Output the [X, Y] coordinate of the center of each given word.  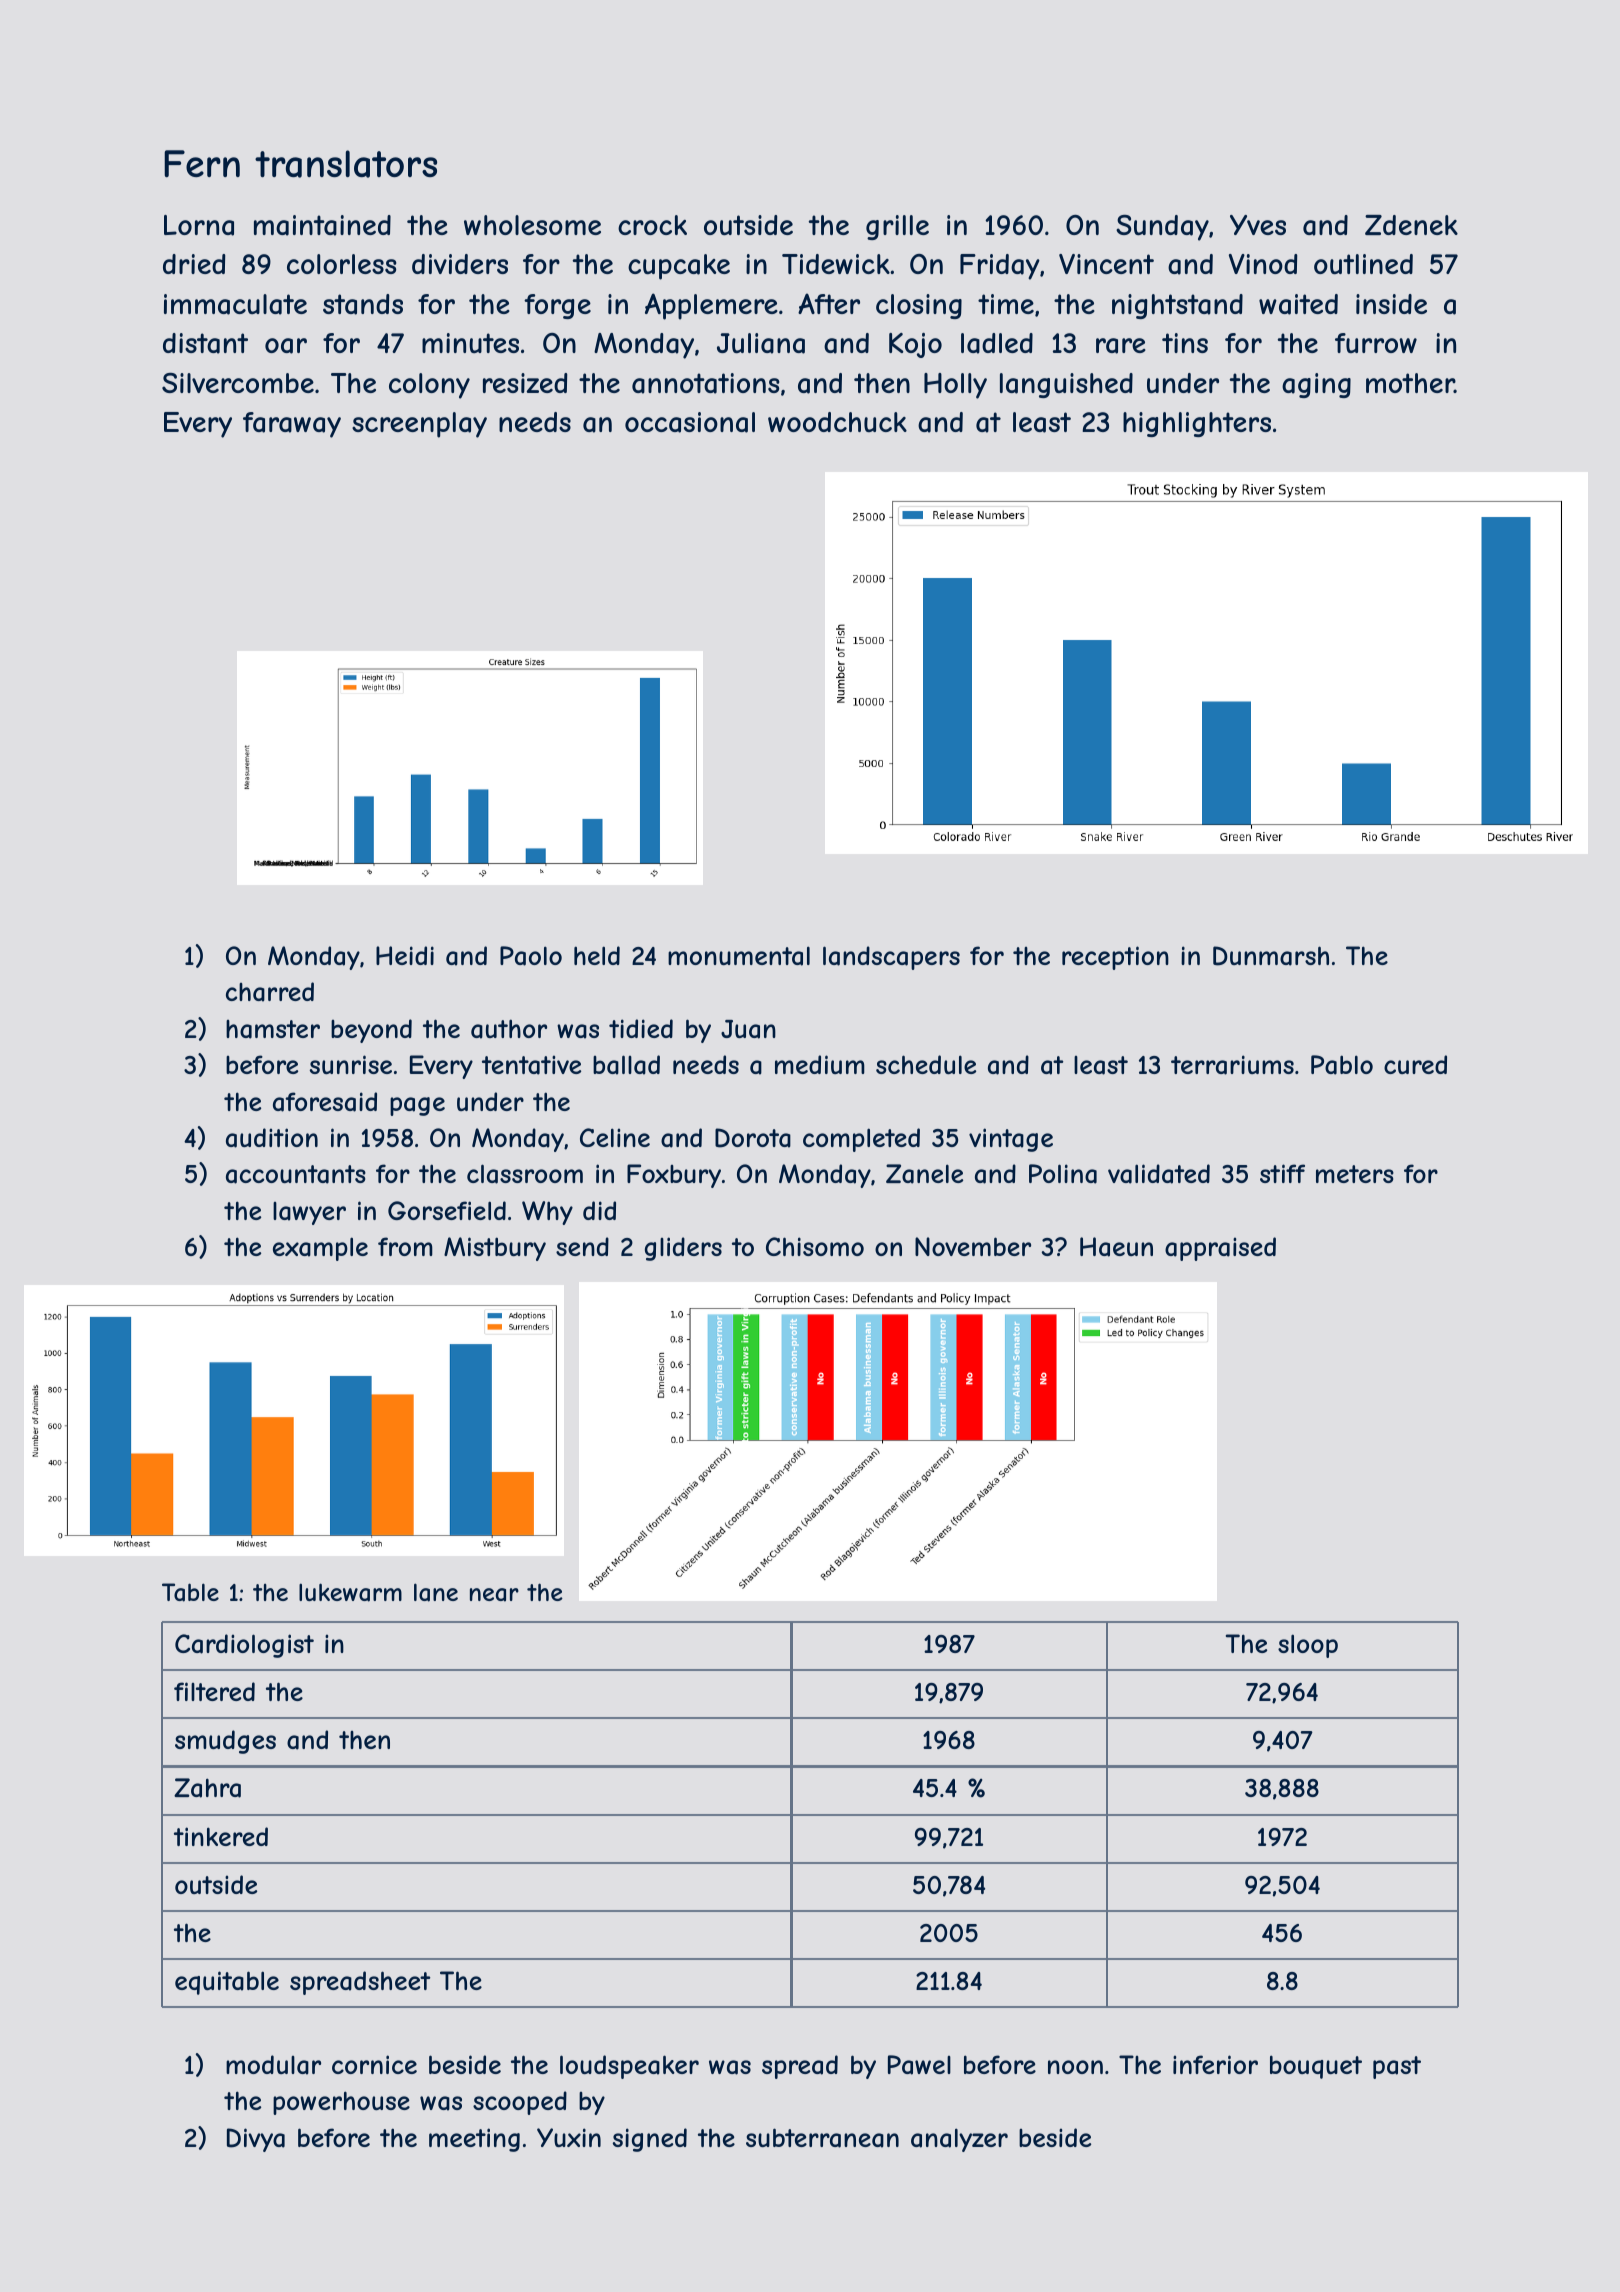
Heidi [405, 955]
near [494, 1595]
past [1397, 2067]
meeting [474, 2140]
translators [346, 164]
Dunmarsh [1271, 956]
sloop [1308, 1646]
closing [919, 306]
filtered [214, 1691]
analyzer [959, 2140]
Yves [1258, 225]
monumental [739, 956]
